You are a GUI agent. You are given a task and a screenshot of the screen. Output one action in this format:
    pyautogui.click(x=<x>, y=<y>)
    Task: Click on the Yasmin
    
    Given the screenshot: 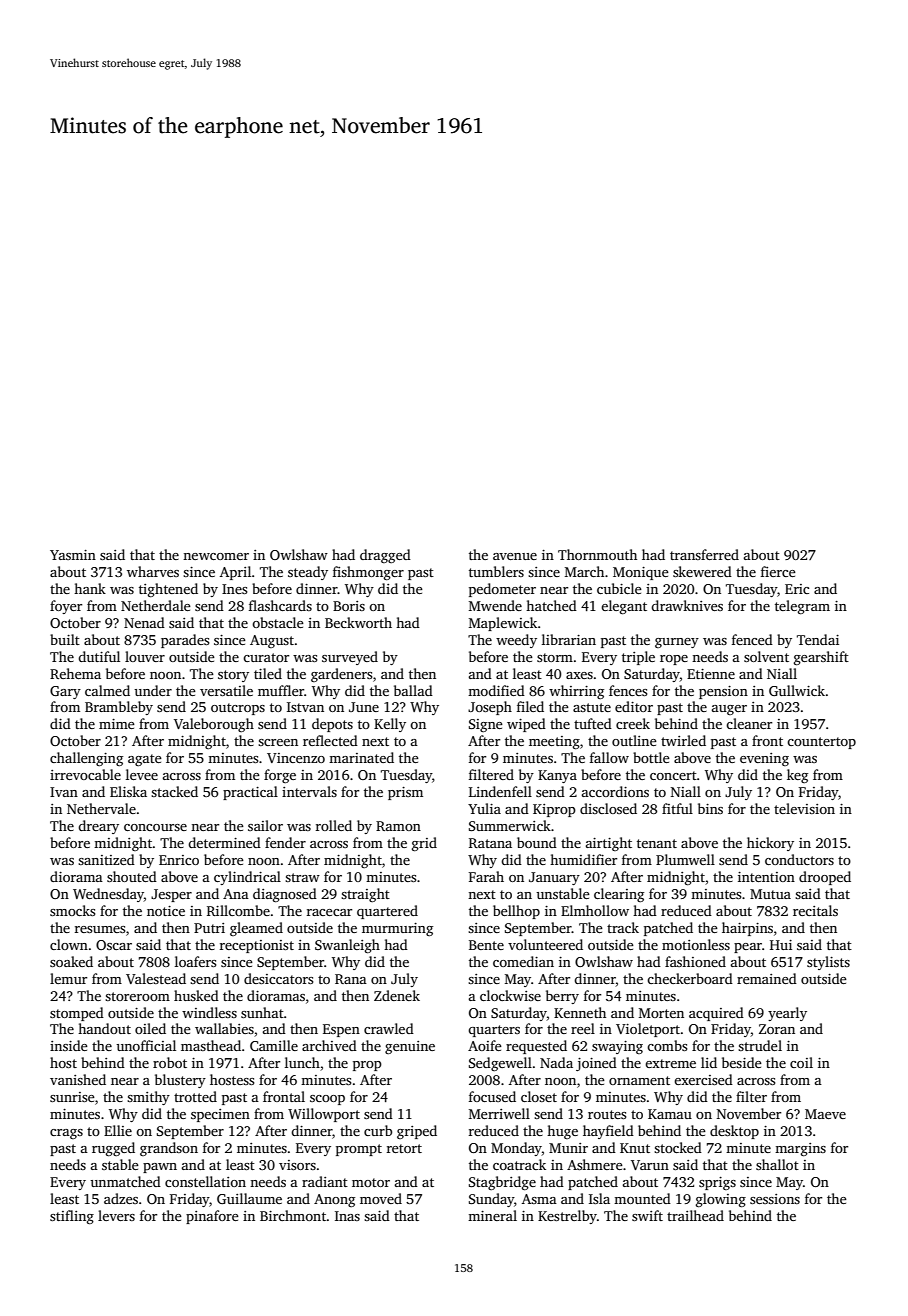 What is the action you would take?
    pyautogui.click(x=73, y=555)
